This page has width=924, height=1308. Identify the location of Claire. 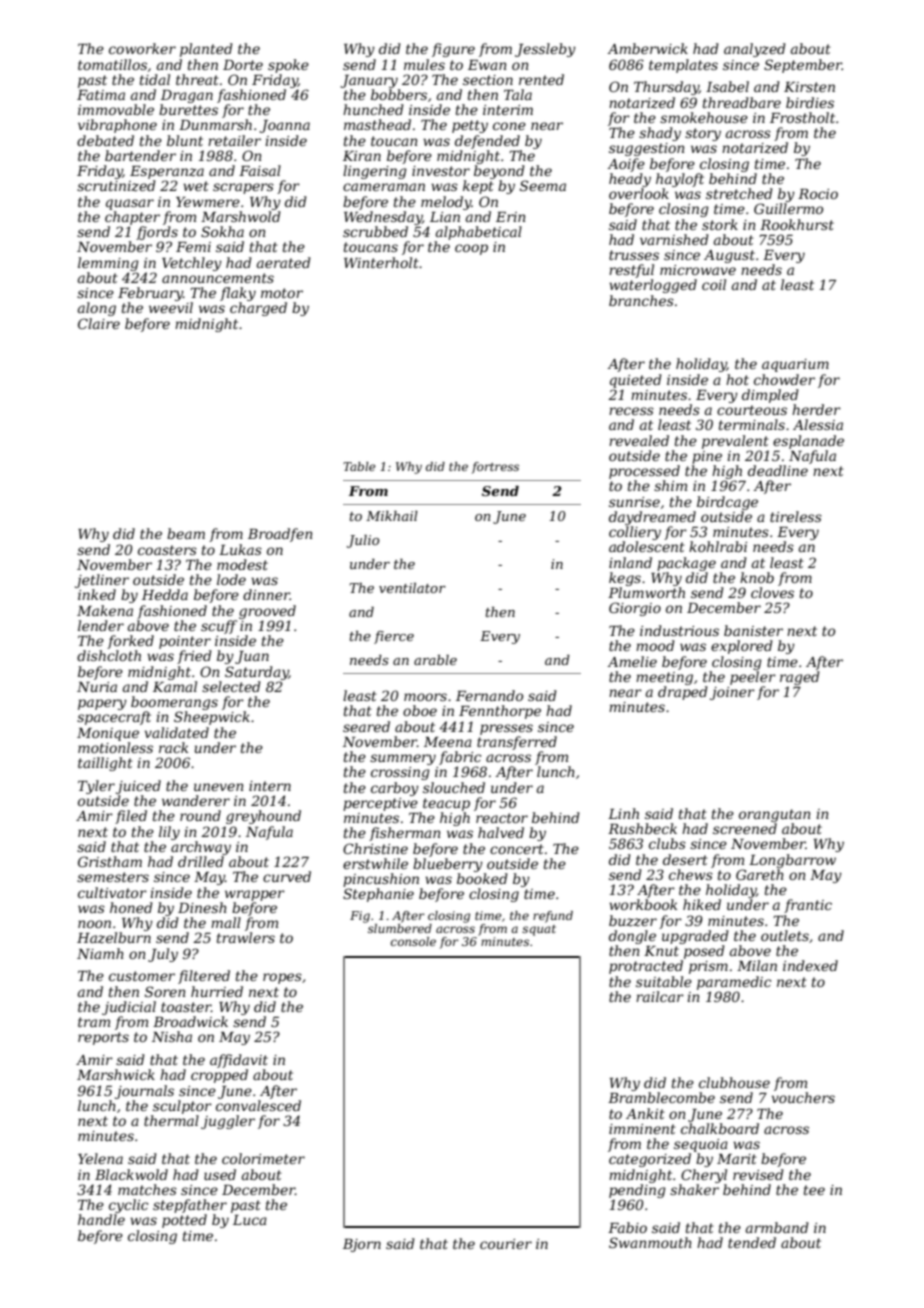
(99, 323).
